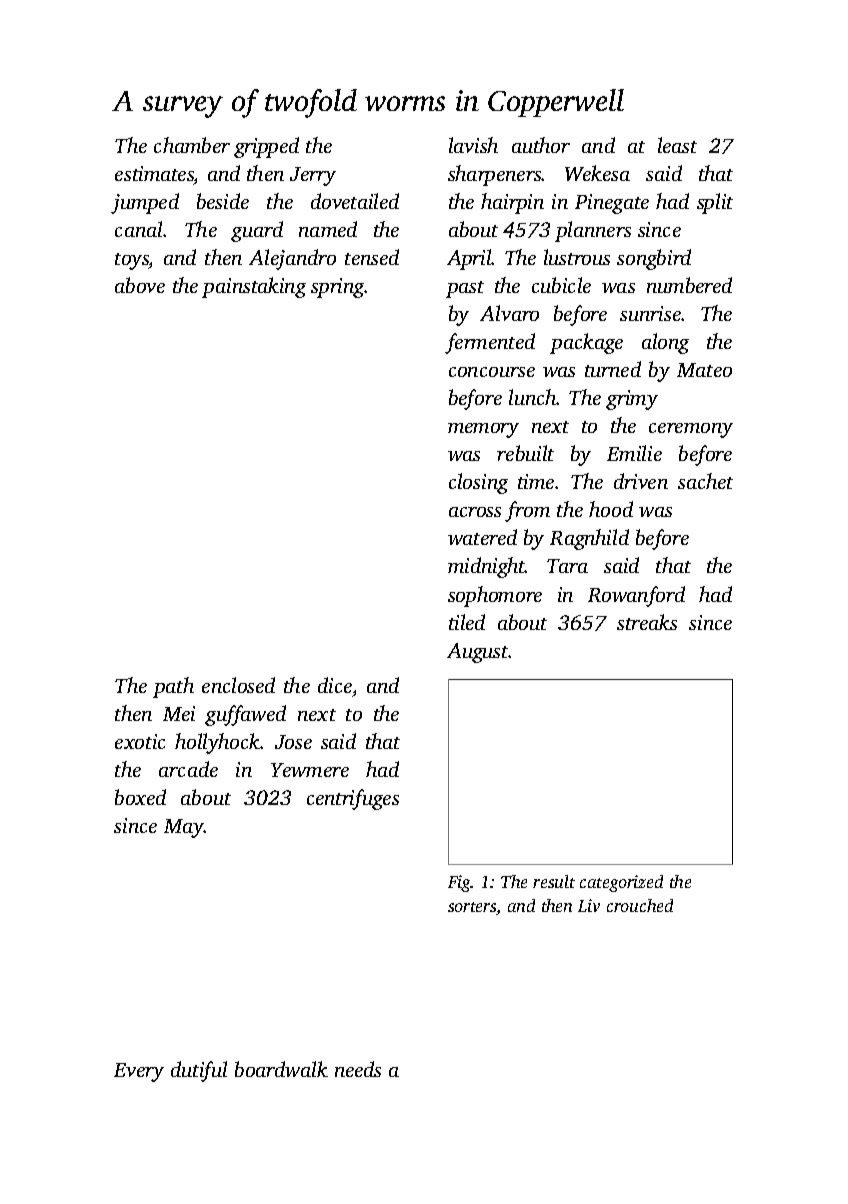  What do you see at coordinates (640, 905) in the page?
I see `crouched` at bounding box center [640, 905].
